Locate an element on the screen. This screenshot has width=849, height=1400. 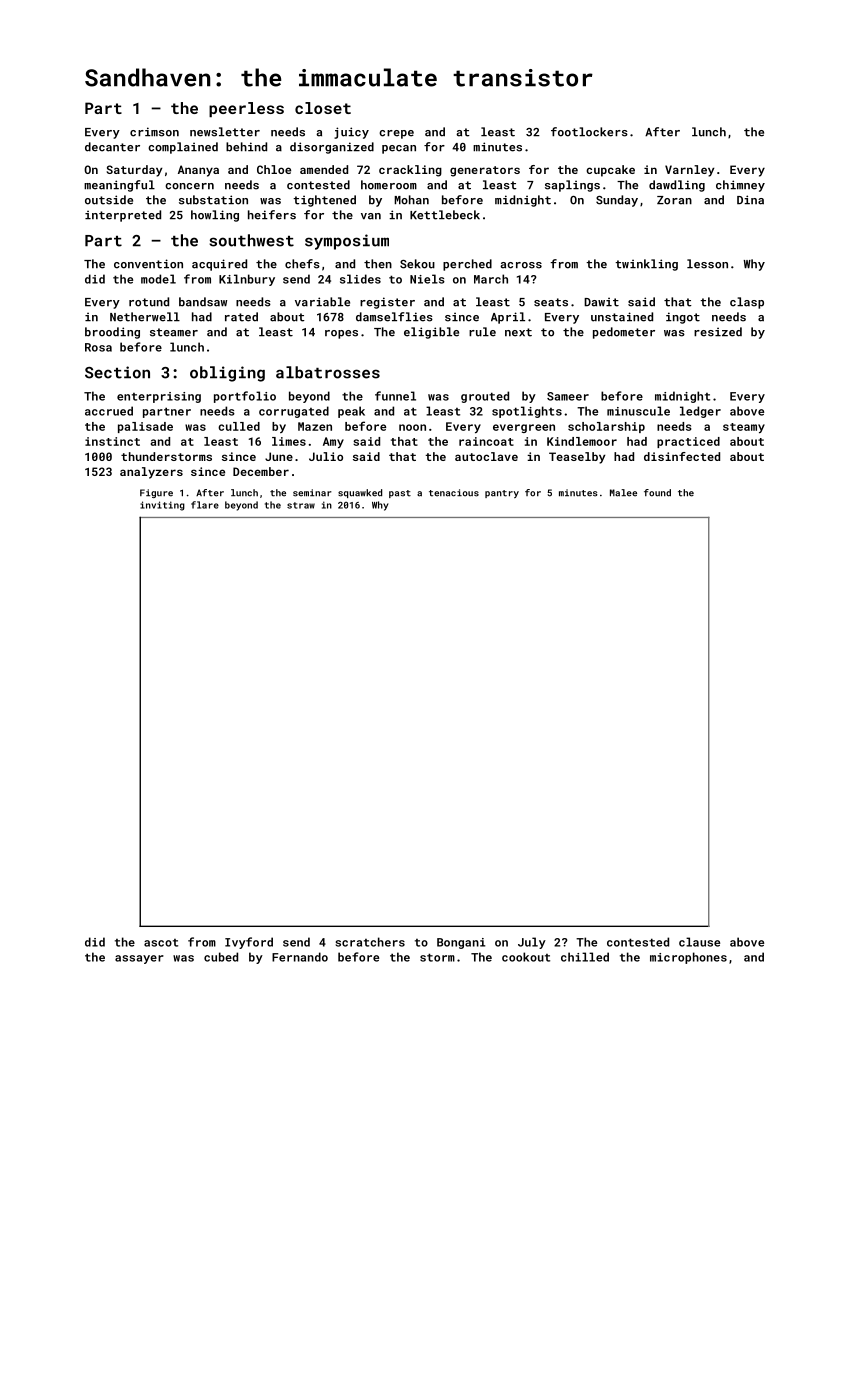
past is located at coordinates (400, 494).
